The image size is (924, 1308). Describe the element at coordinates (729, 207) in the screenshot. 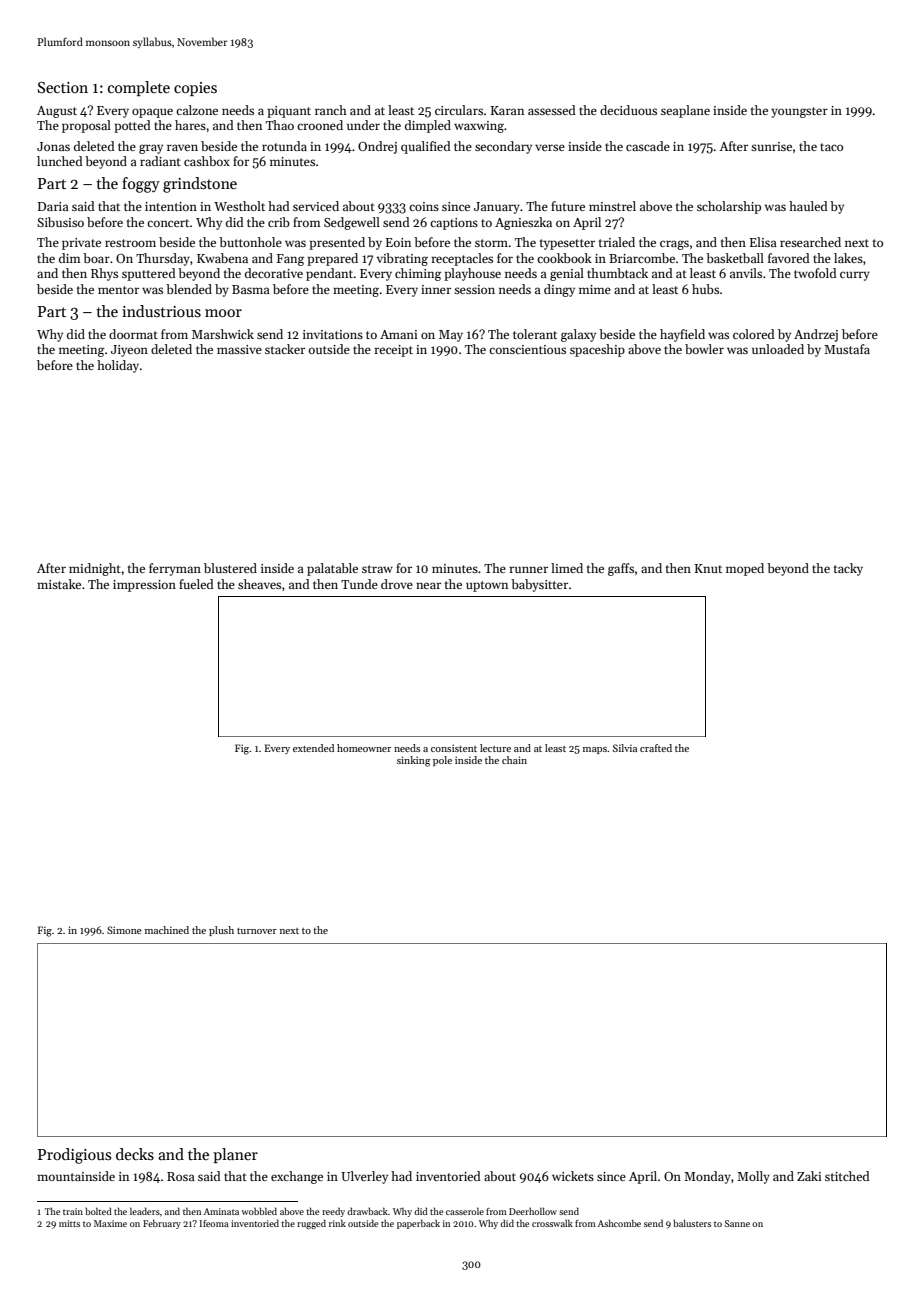

I see `scholarship` at that location.
